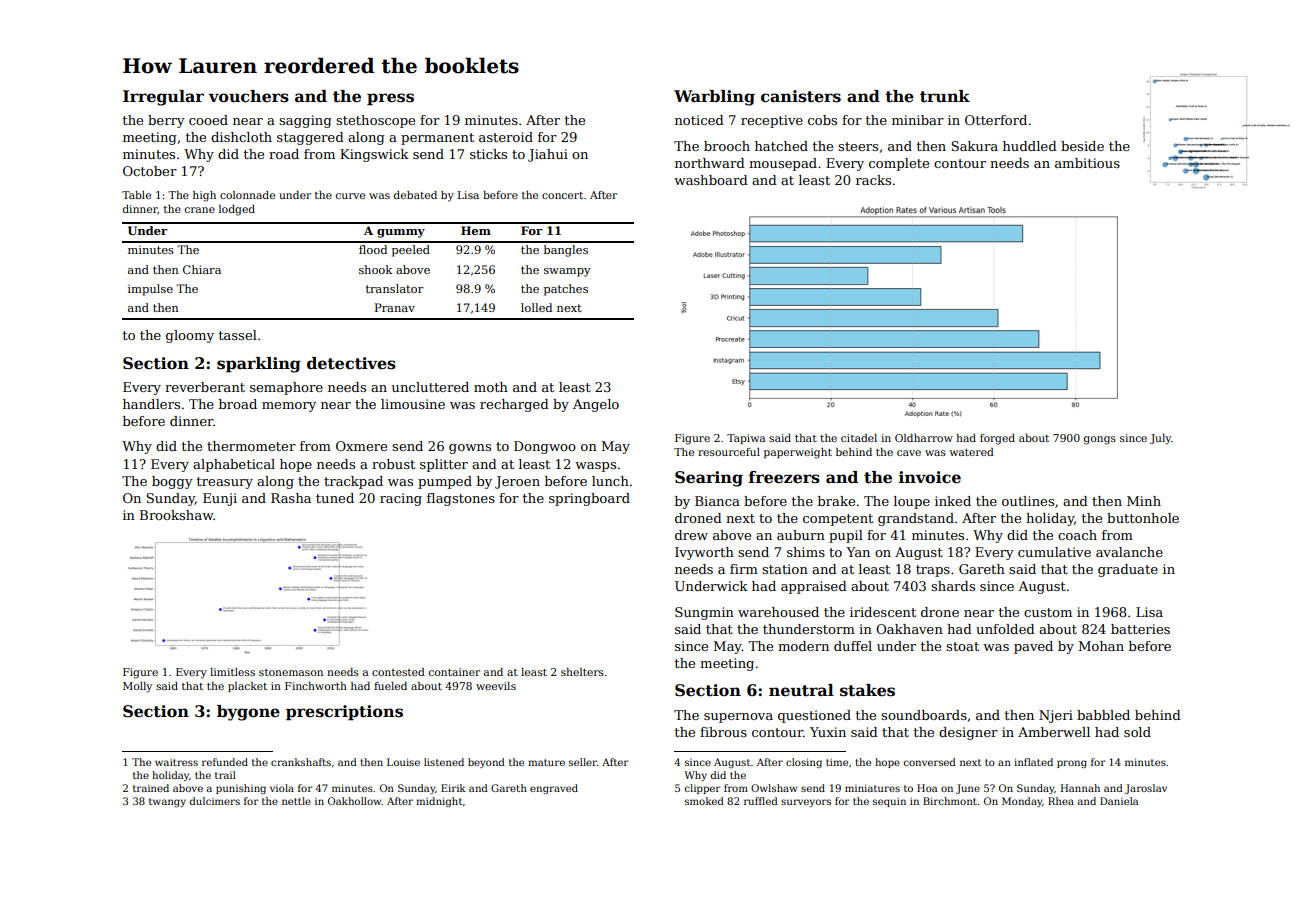 The height and width of the image is (924, 1308). I want to click on boggy, so click(172, 482).
